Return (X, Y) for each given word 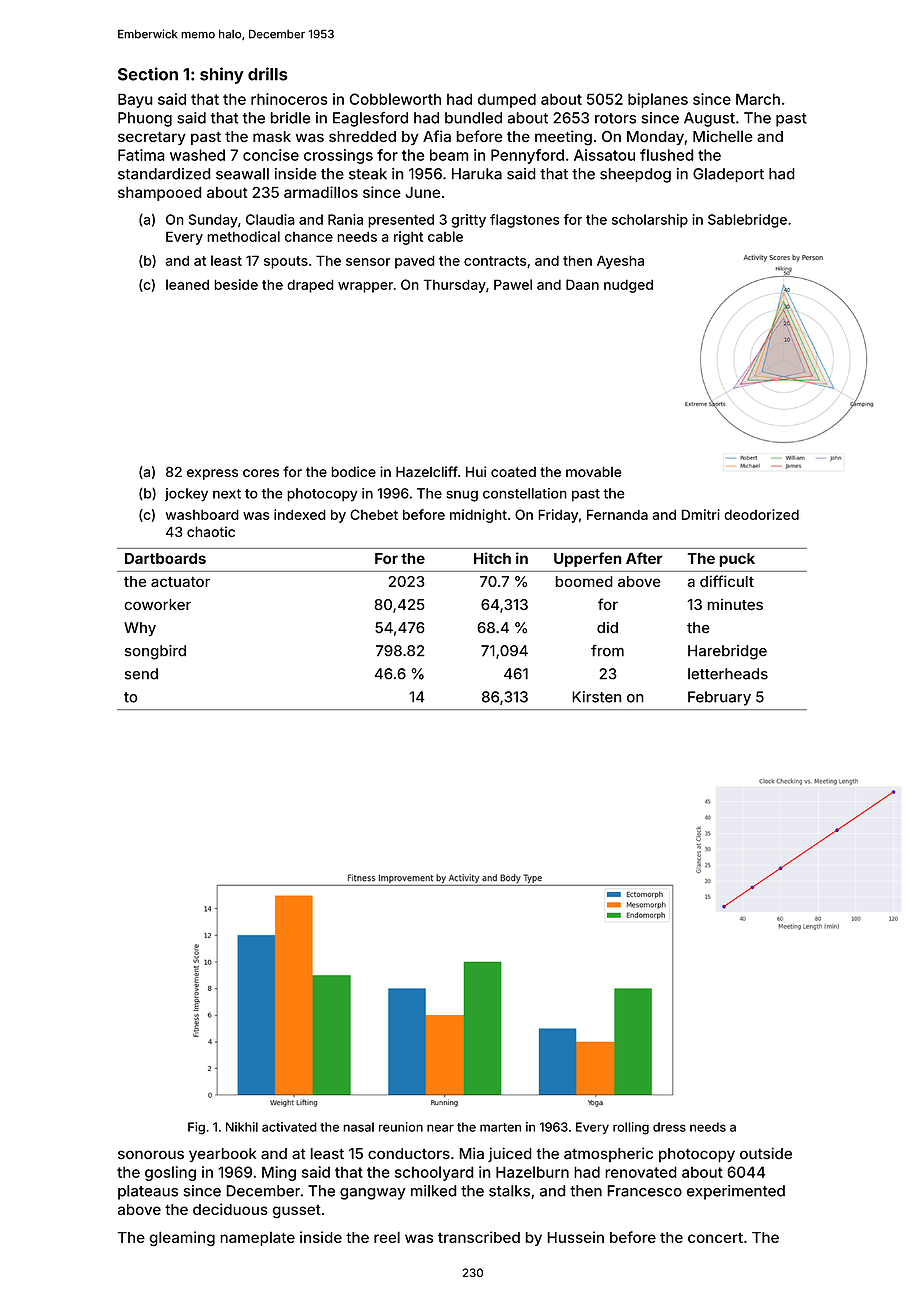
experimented (736, 1192)
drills (268, 74)
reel (387, 1237)
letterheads (728, 674)
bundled (473, 118)
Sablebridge (747, 221)
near (440, 1128)
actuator (180, 581)
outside (766, 1153)
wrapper (365, 287)
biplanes (658, 100)
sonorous (151, 1155)
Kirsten (597, 697)
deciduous (230, 1209)
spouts (286, 262)
